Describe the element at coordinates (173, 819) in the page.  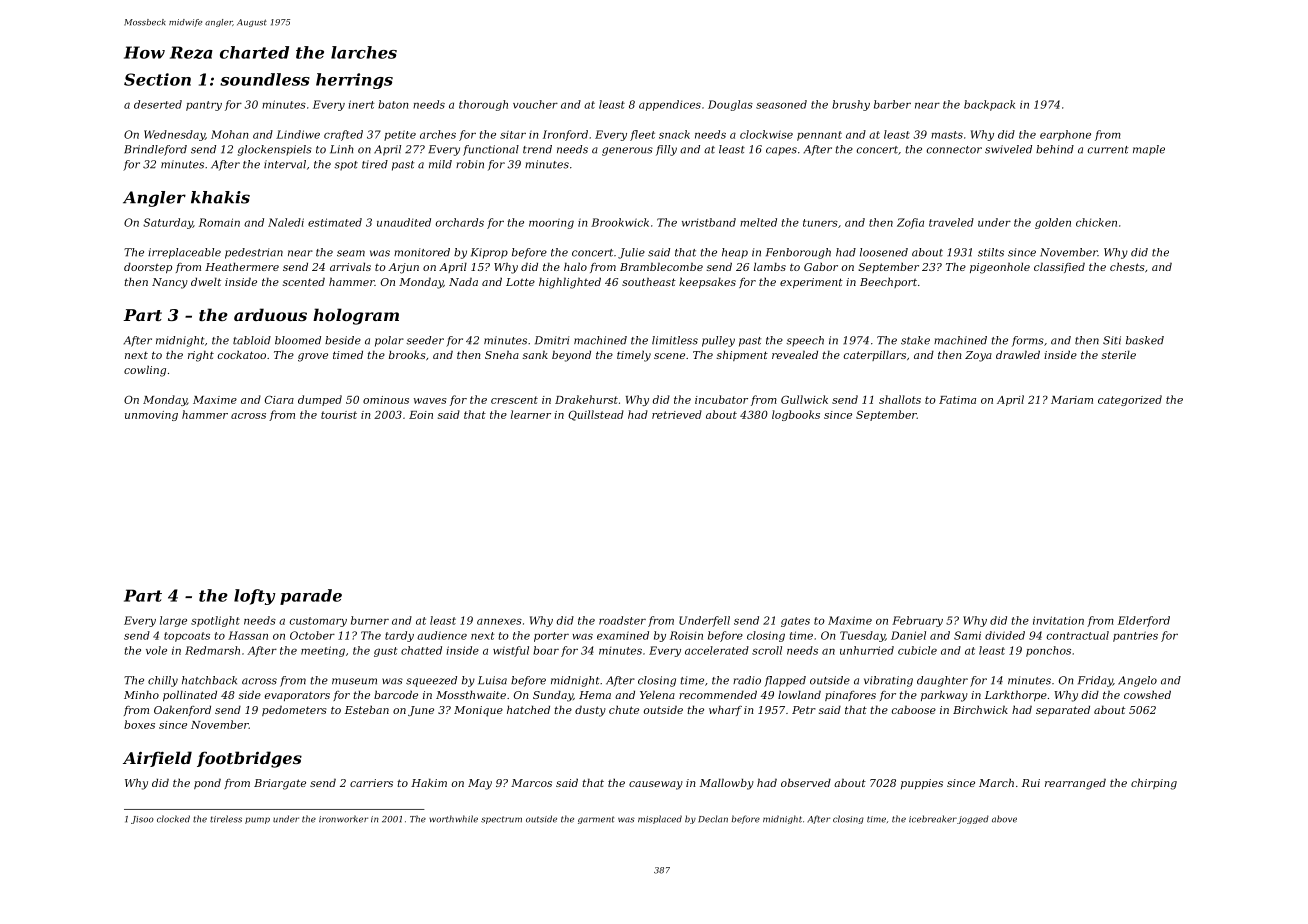
I see `clocked` at that location.
